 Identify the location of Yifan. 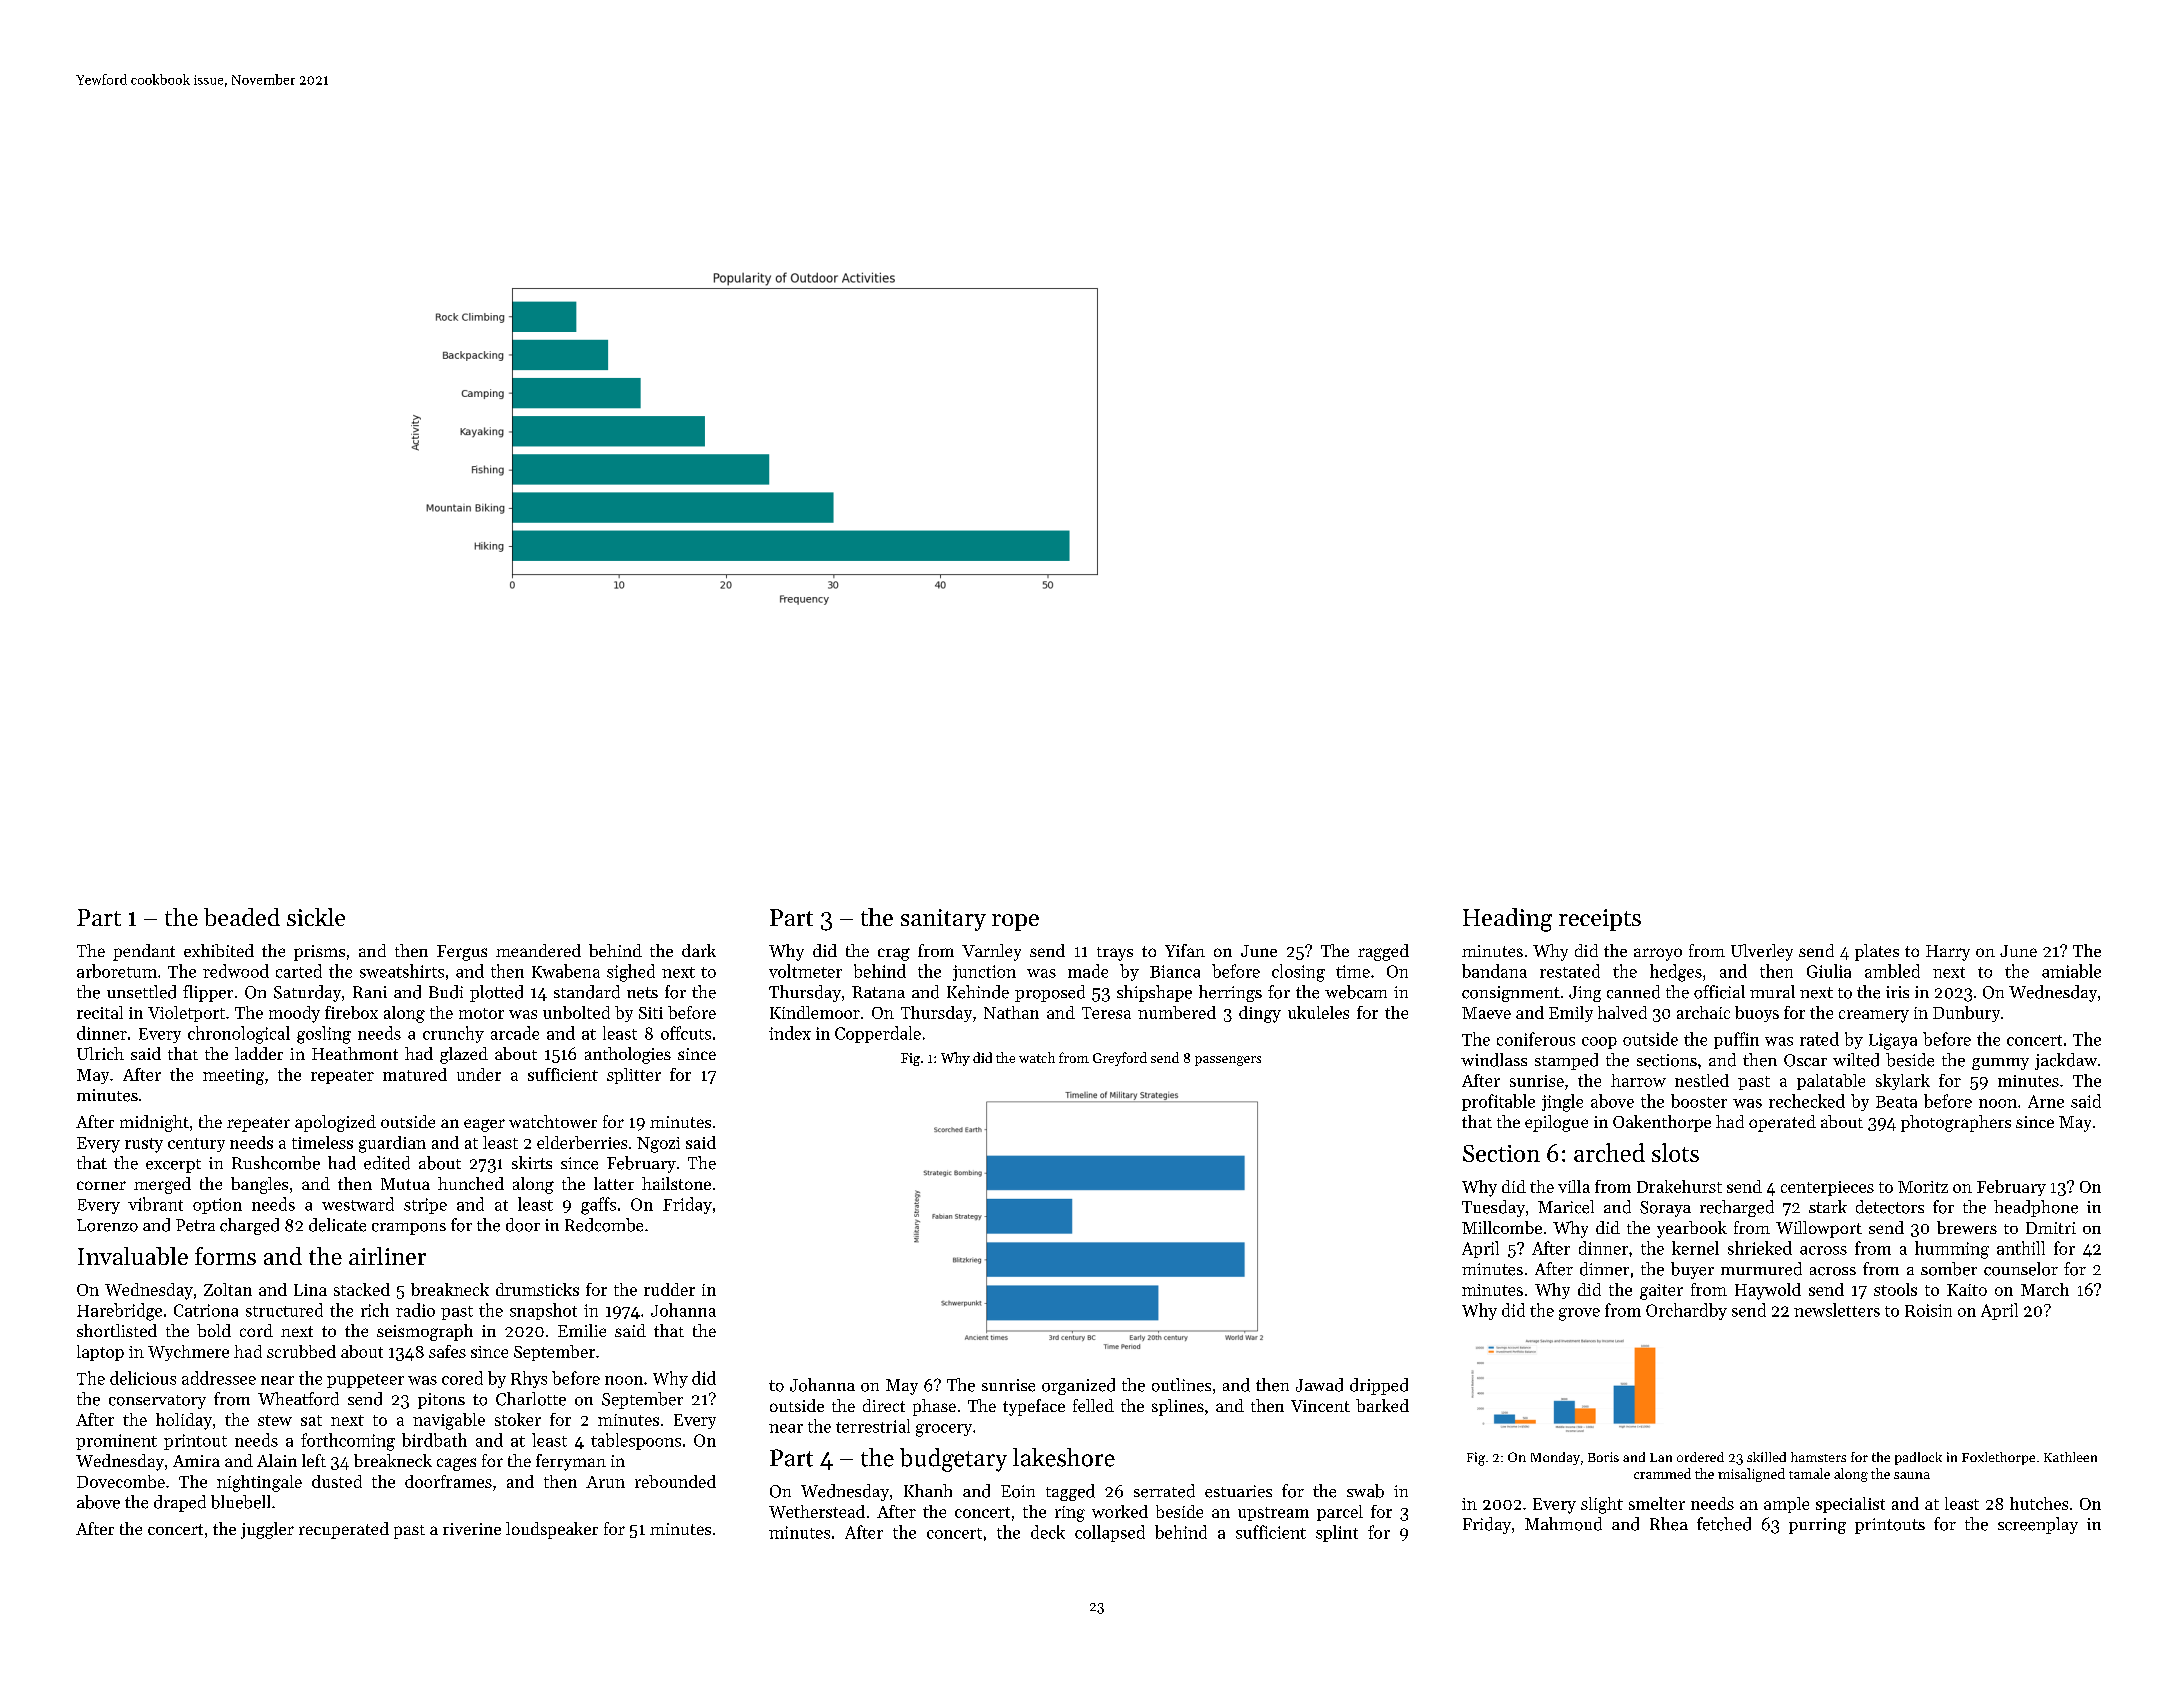
(1185, 950).
